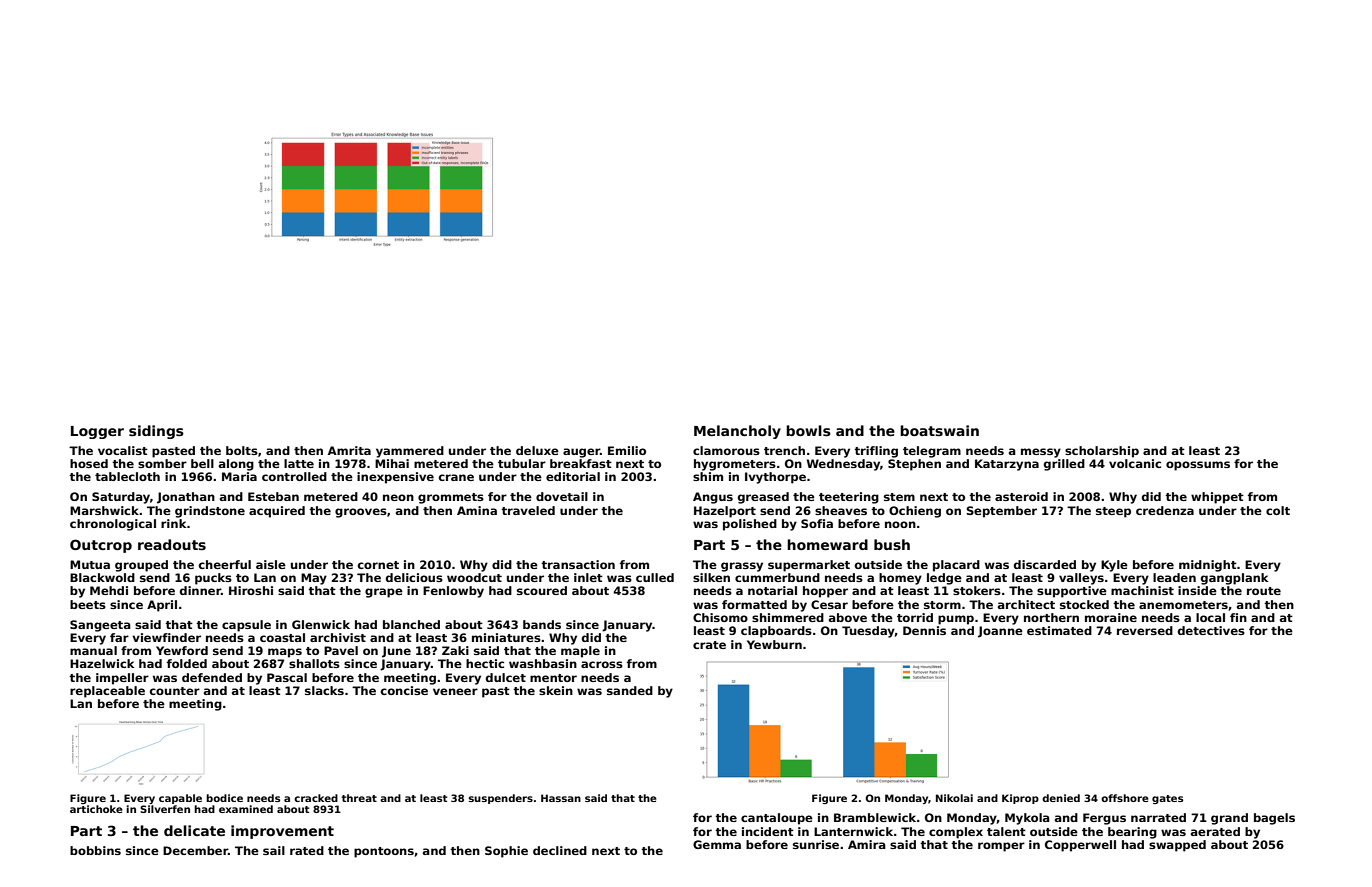 The width and height of the screenshot is (1372, 887). Describe the element at coordinates (156, 432) in the screenshot. I see `sidings` at that location.
